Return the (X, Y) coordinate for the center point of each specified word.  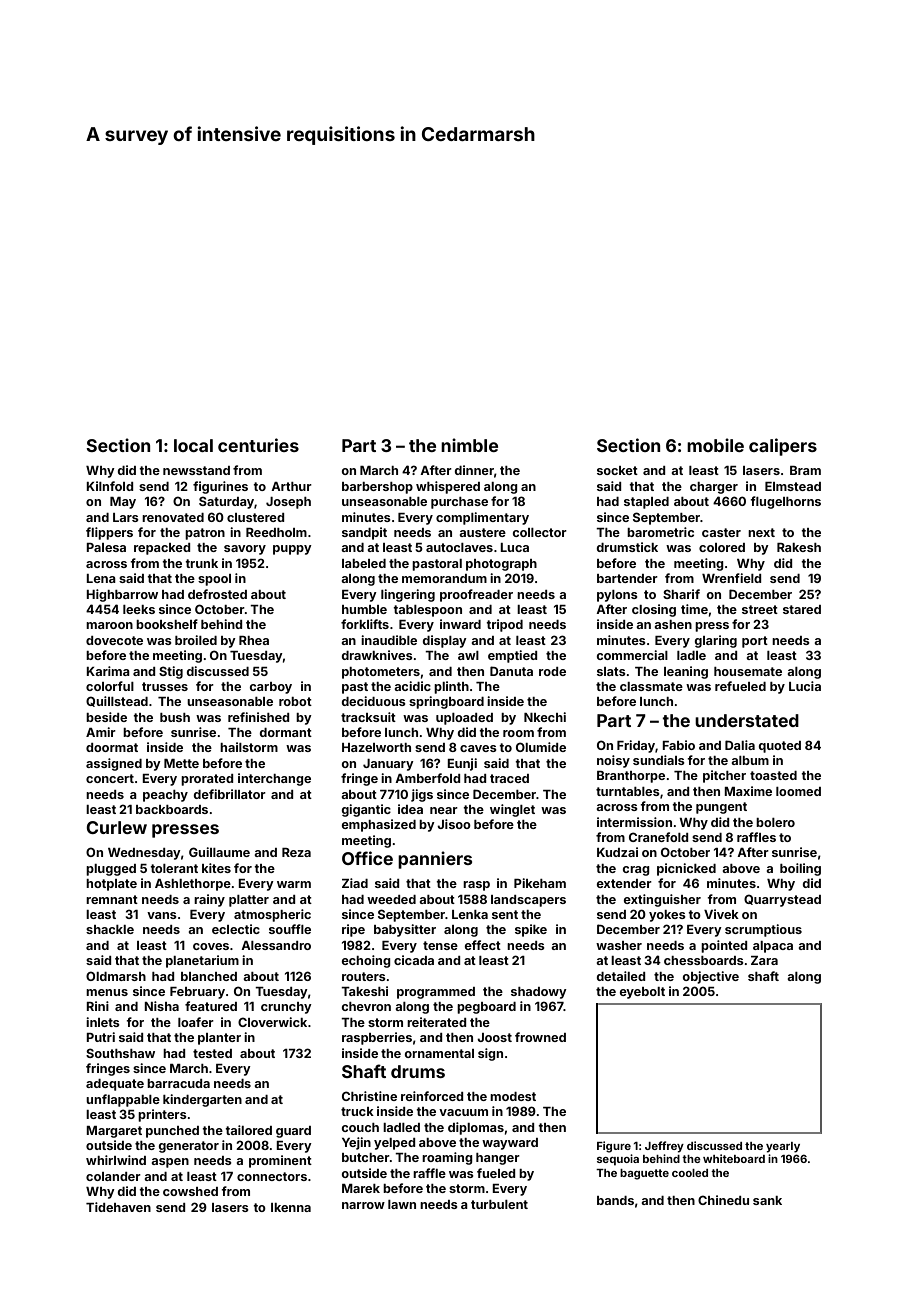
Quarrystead (782, 900)
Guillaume (219, 852)
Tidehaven (118, 1207)
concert (110, 778)
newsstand (196, 470)
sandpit (364, 533)
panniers (435, 860)
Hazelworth (376, 747)
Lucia (805, 686)
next (761, 532)
